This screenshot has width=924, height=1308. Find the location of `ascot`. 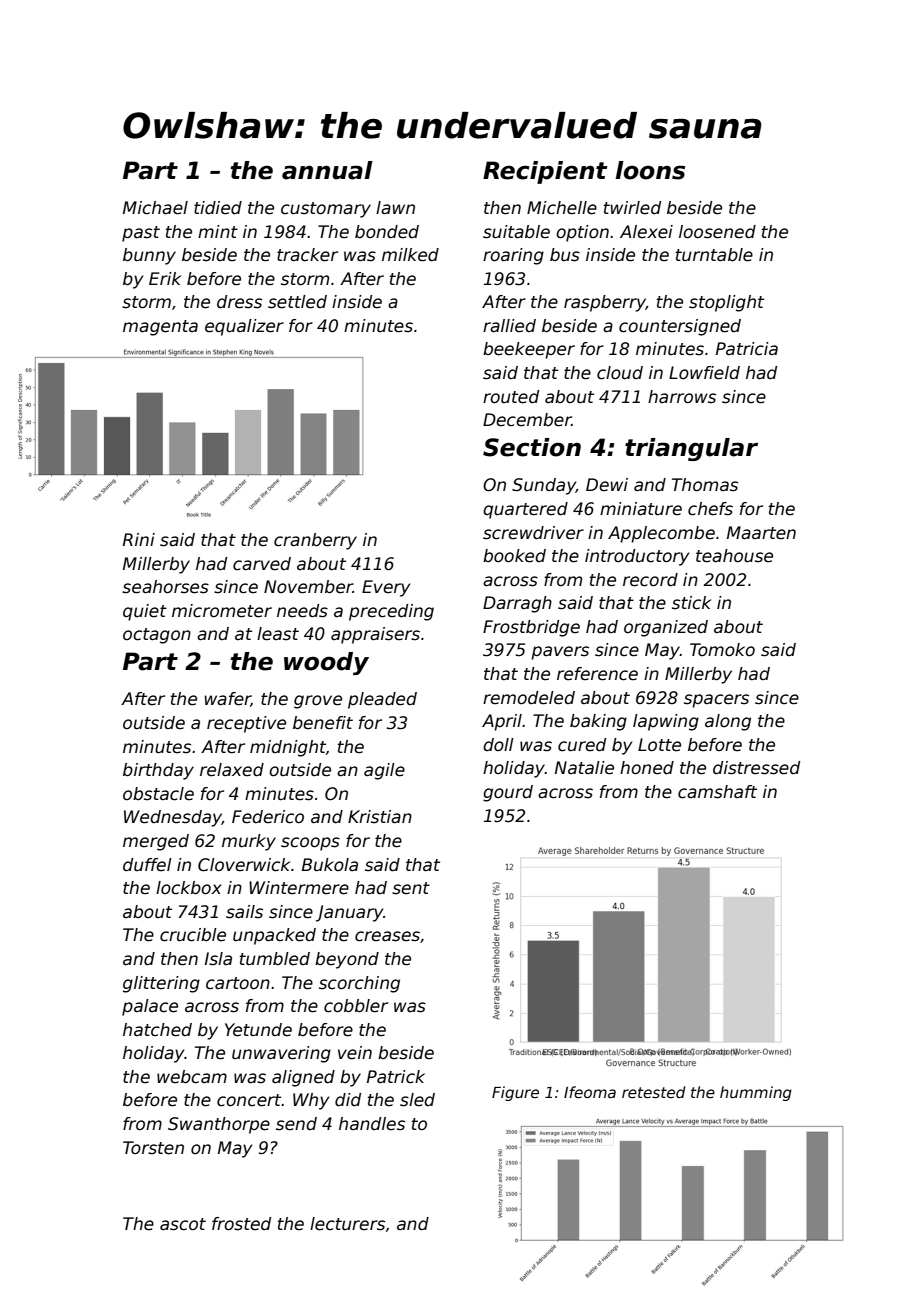

ascot is located at coordinates (183, 1224).
